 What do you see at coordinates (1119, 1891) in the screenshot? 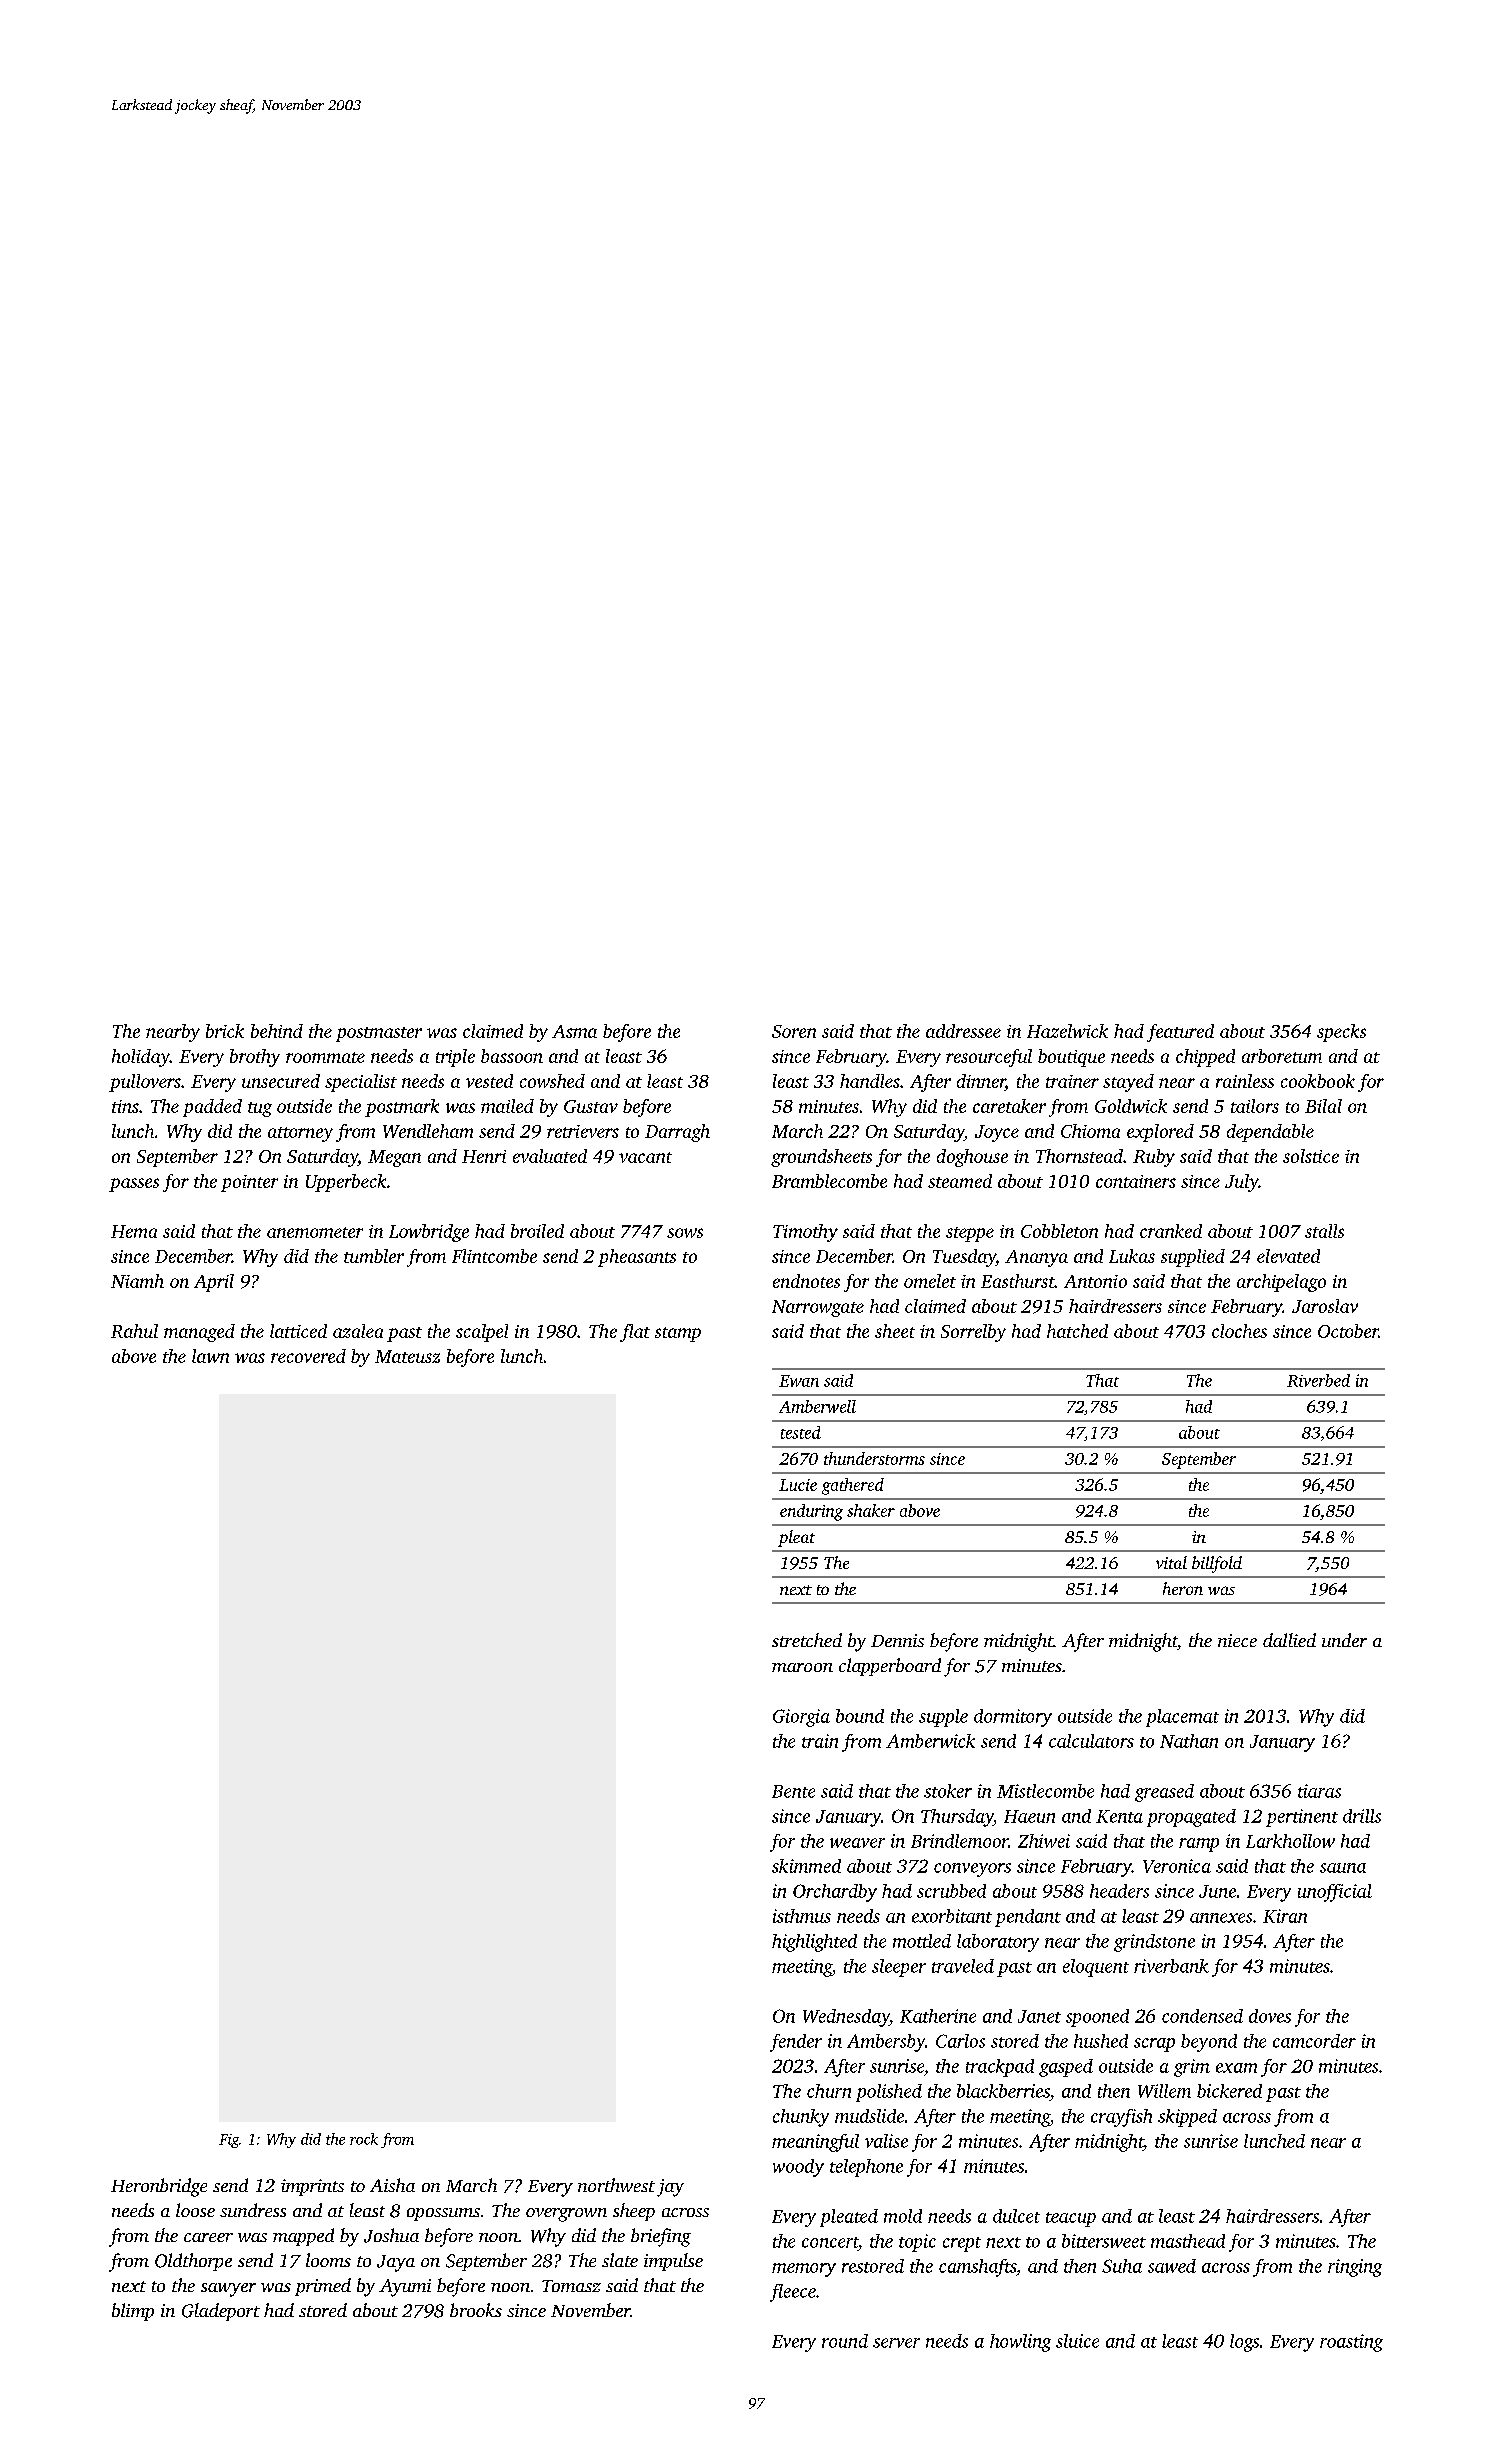
I see `headers` at bounding box center [1119, 1891].
